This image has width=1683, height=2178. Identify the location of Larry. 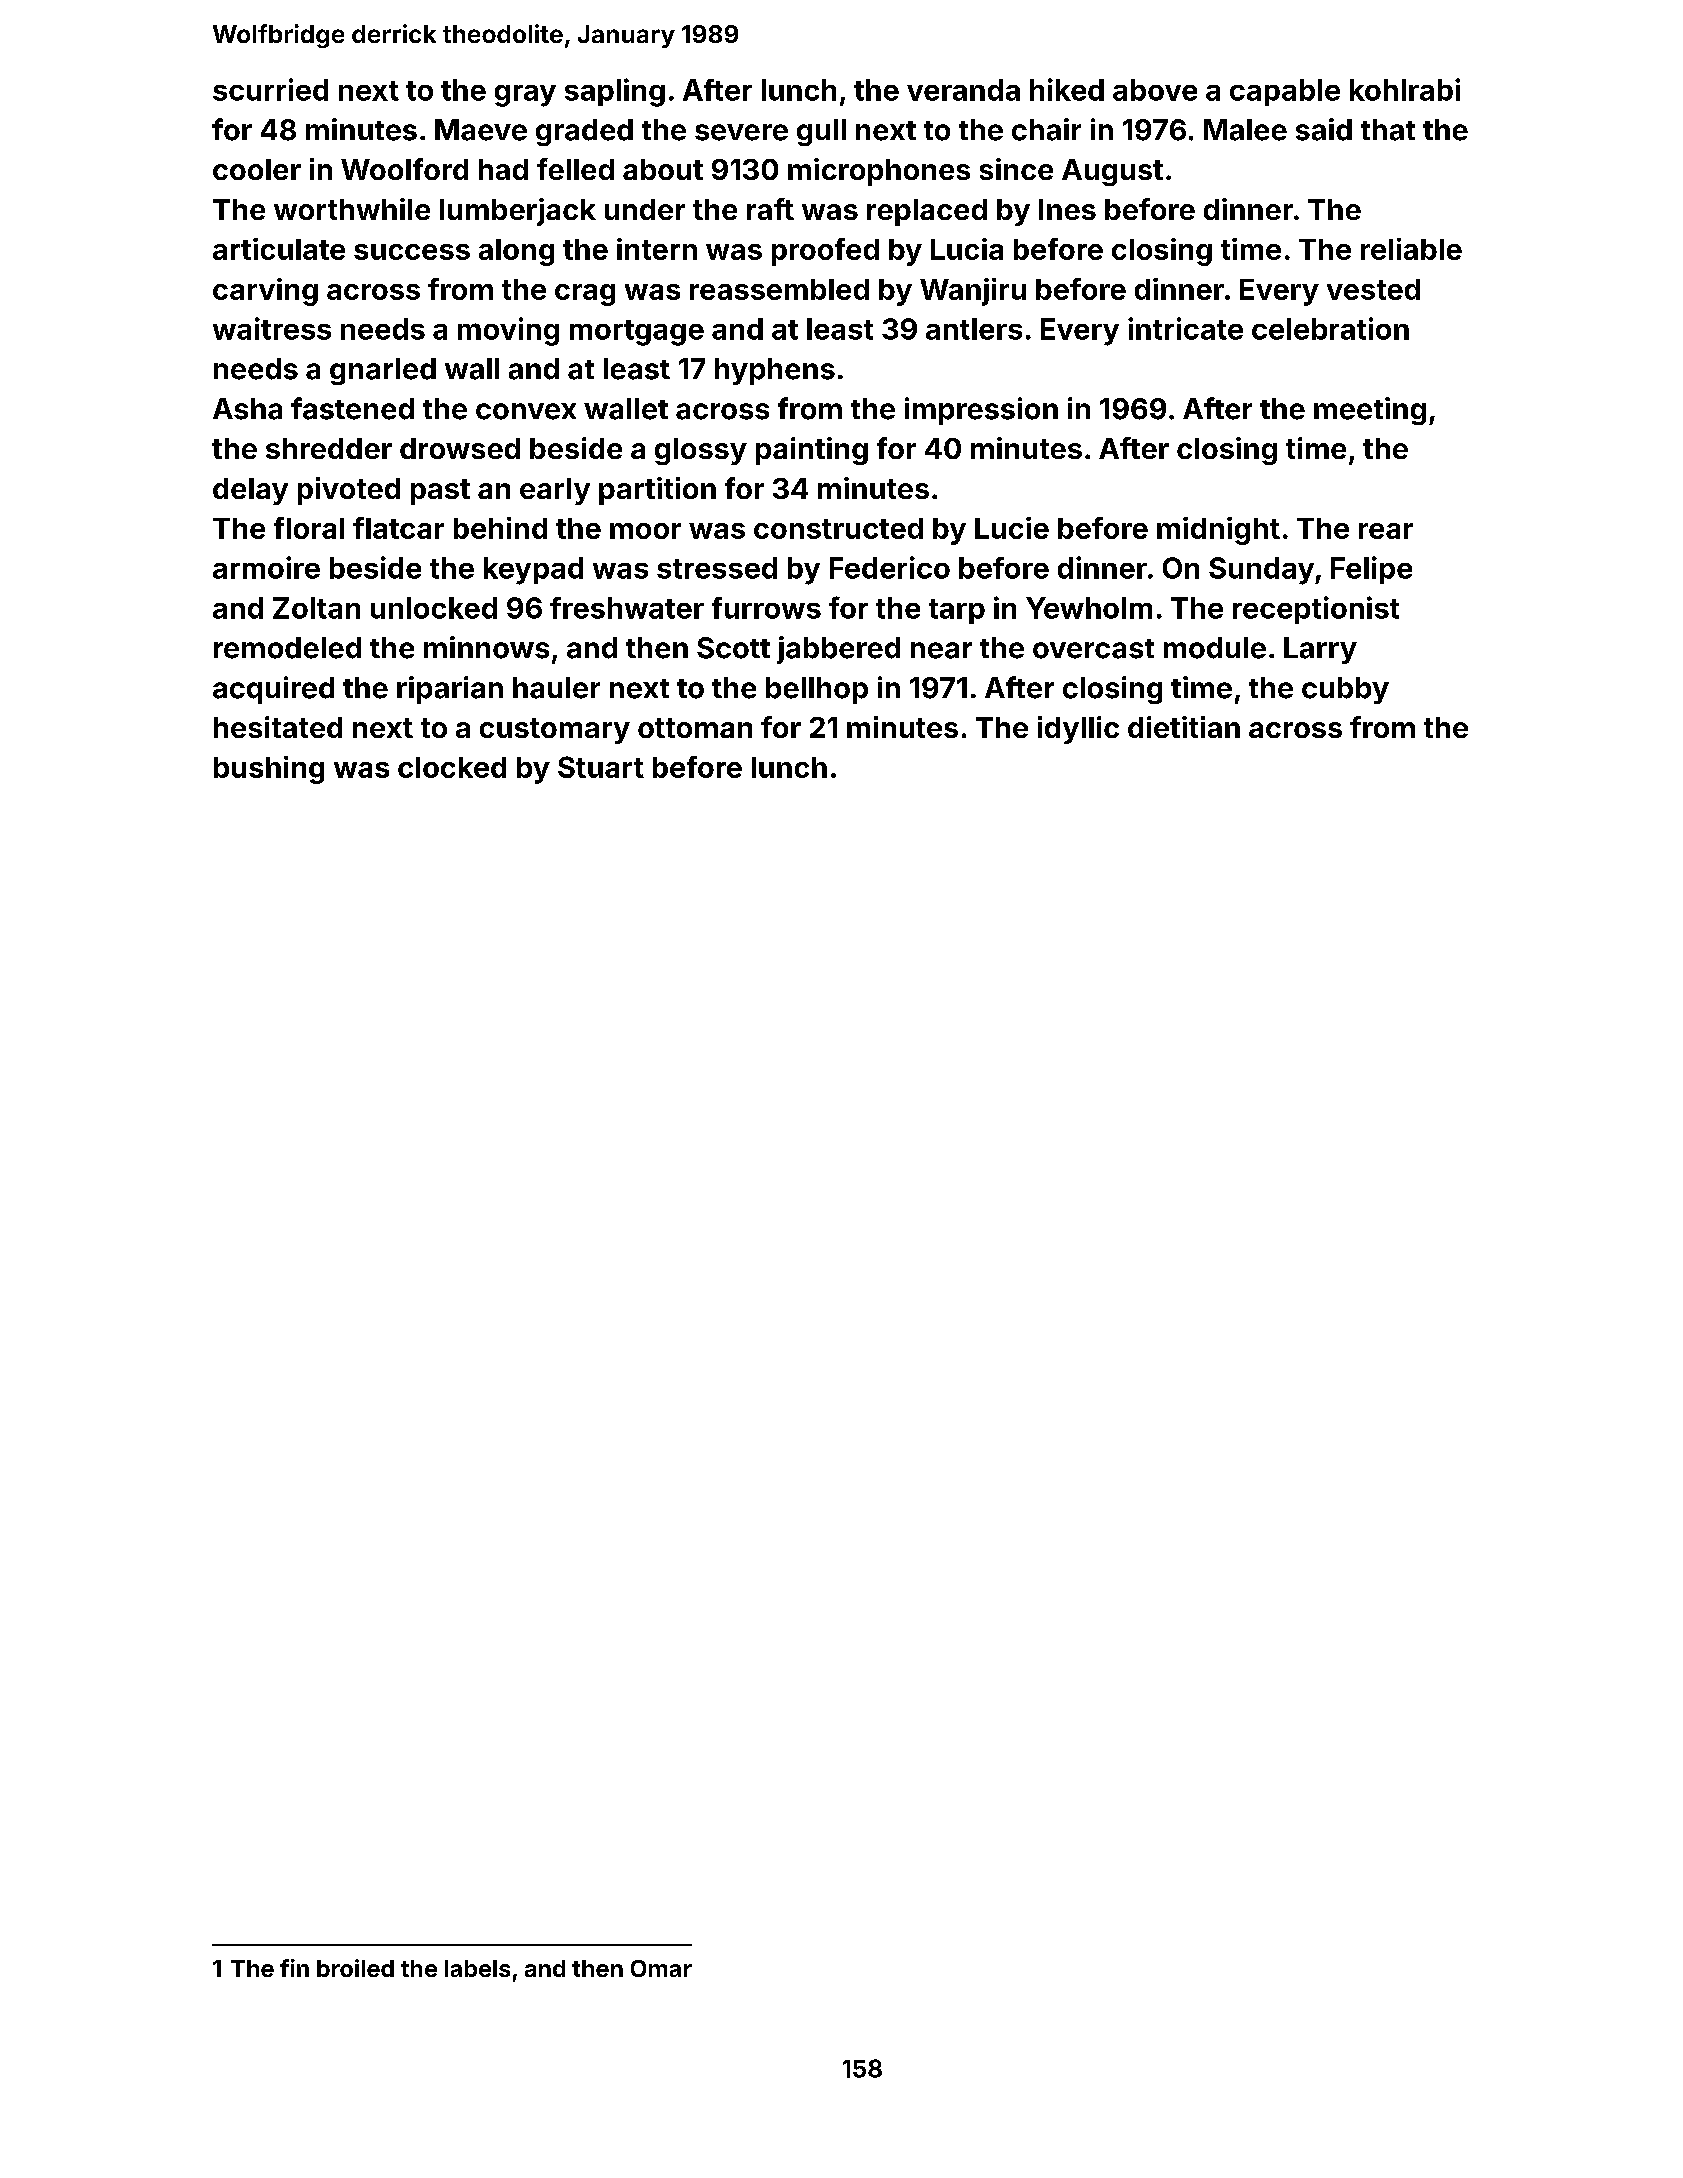
(1320, 650).
